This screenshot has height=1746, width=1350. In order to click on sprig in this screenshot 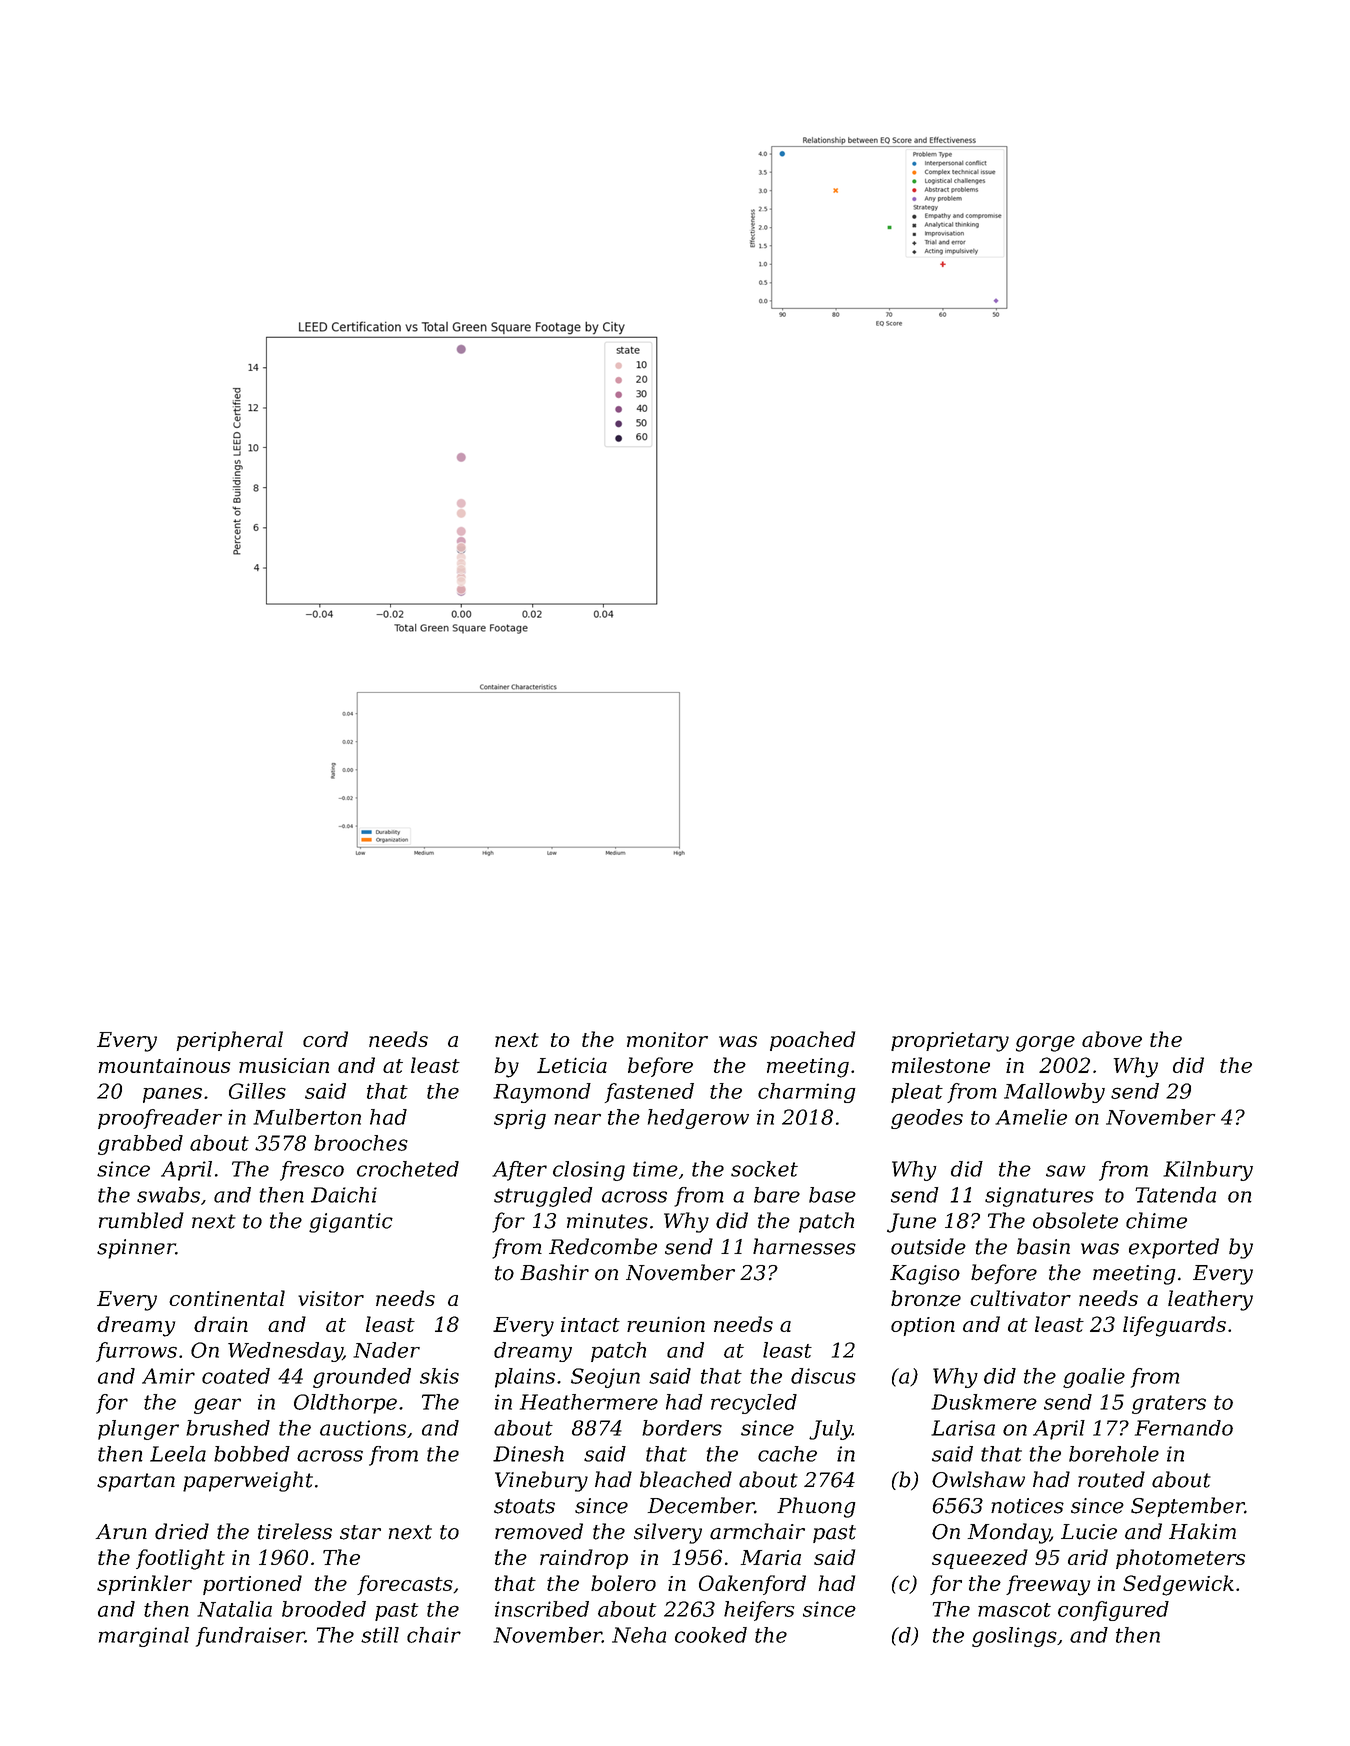, I will do `click(520, 1119)`.
